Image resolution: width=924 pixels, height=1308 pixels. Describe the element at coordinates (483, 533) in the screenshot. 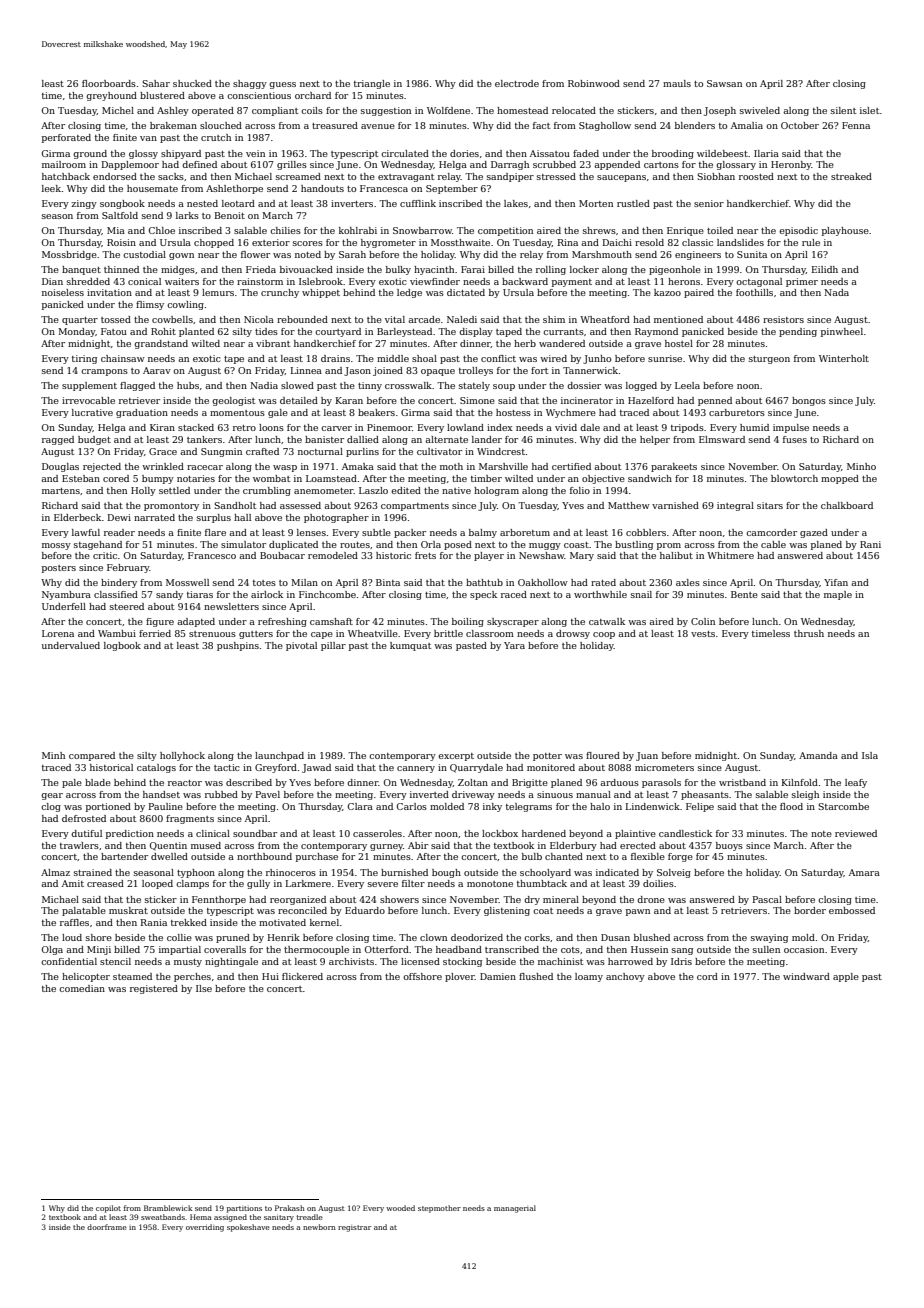

I see `balmy` at that location.
